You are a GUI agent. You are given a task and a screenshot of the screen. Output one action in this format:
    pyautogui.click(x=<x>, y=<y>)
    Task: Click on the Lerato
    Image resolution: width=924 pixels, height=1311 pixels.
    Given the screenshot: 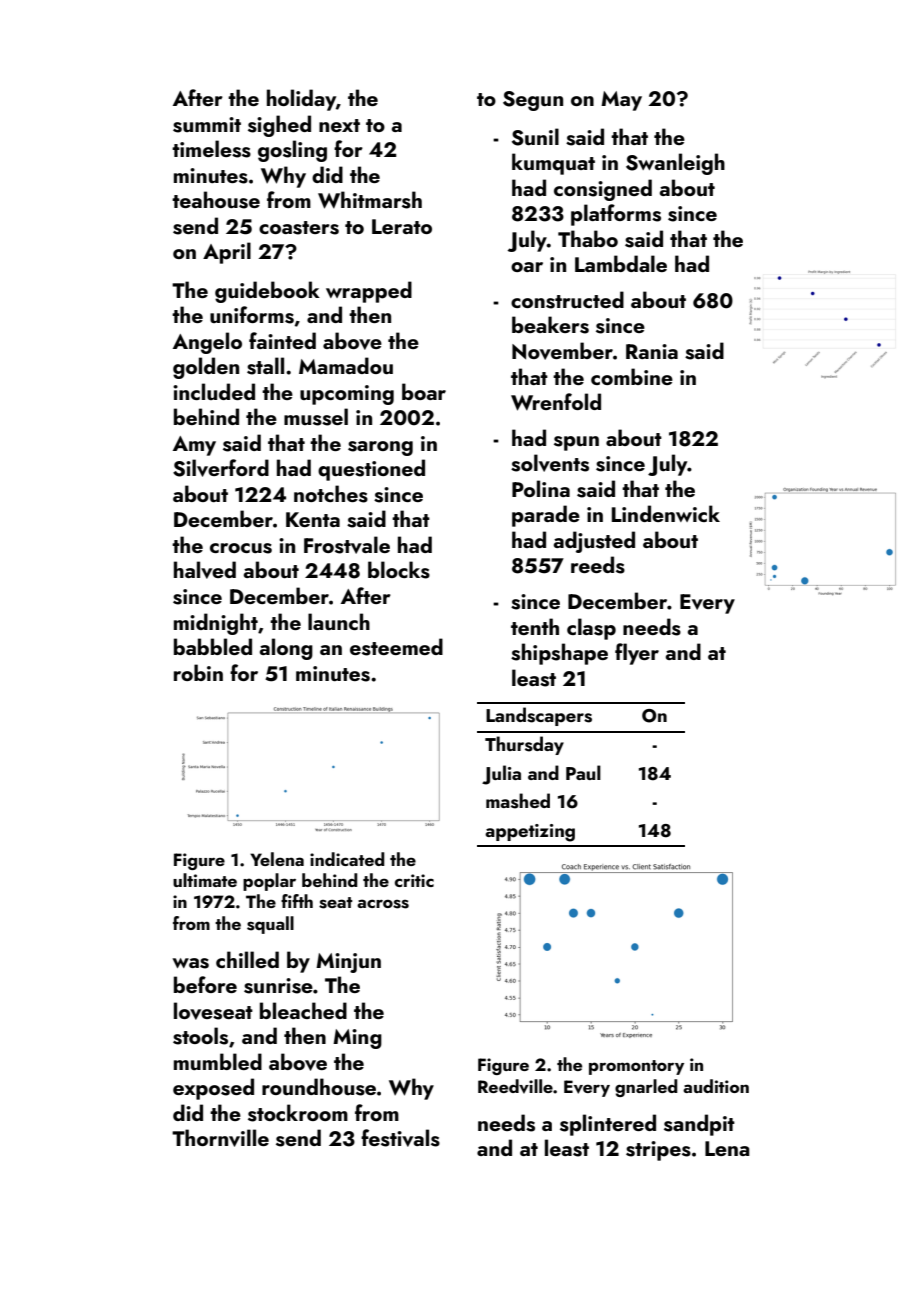 What is the action you would take?
    pyautogui.click(x=402, y=226)
